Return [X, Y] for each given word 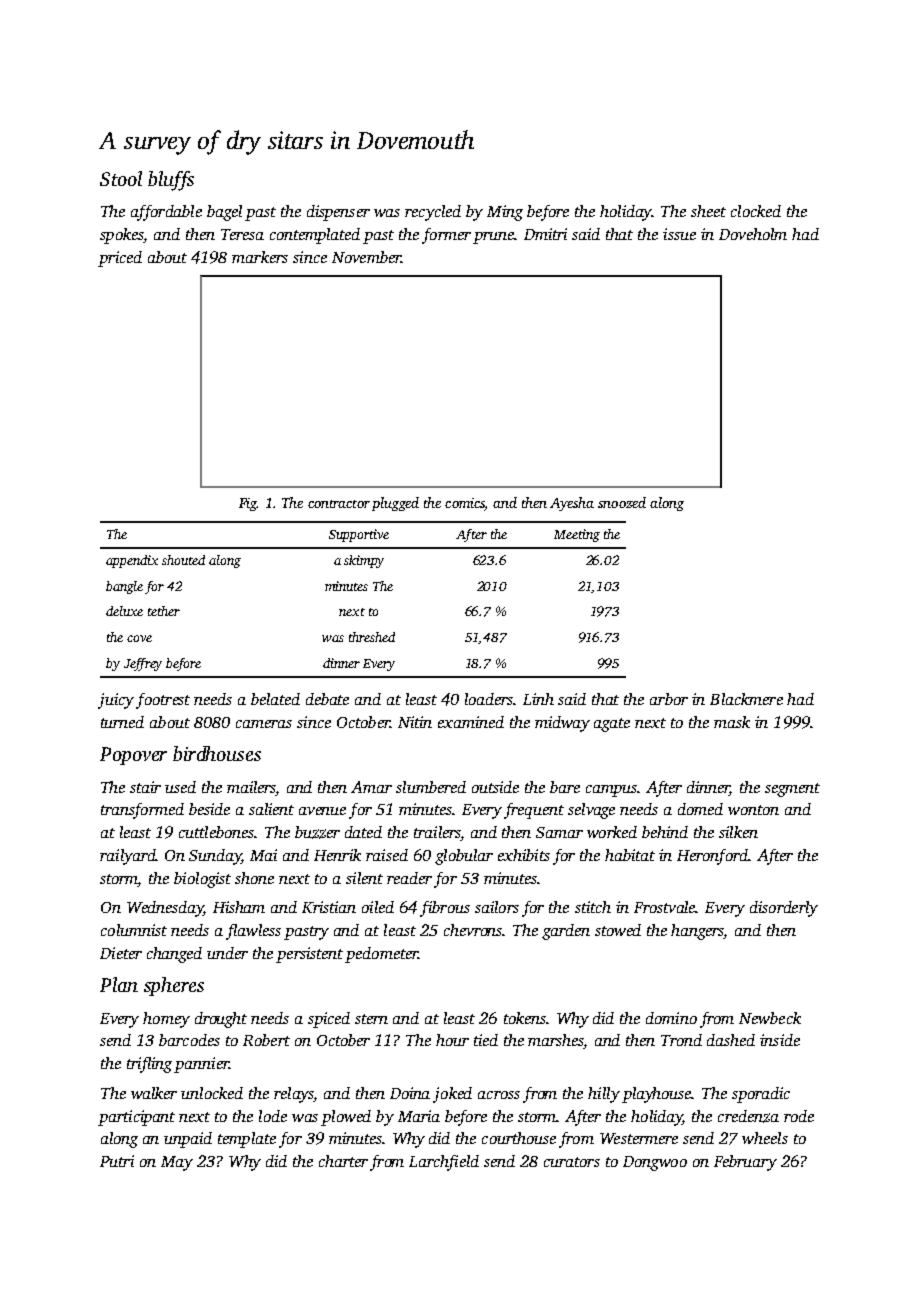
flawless [253, 932]
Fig [248, 504]
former [446, 236]
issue [679, 234]
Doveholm [753, 234]
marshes [556, 1041]
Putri [117, 1161]
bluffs [171, 181]
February [745, 1163]
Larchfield [444, 1163]
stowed [618, 930]
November [366, 257]
